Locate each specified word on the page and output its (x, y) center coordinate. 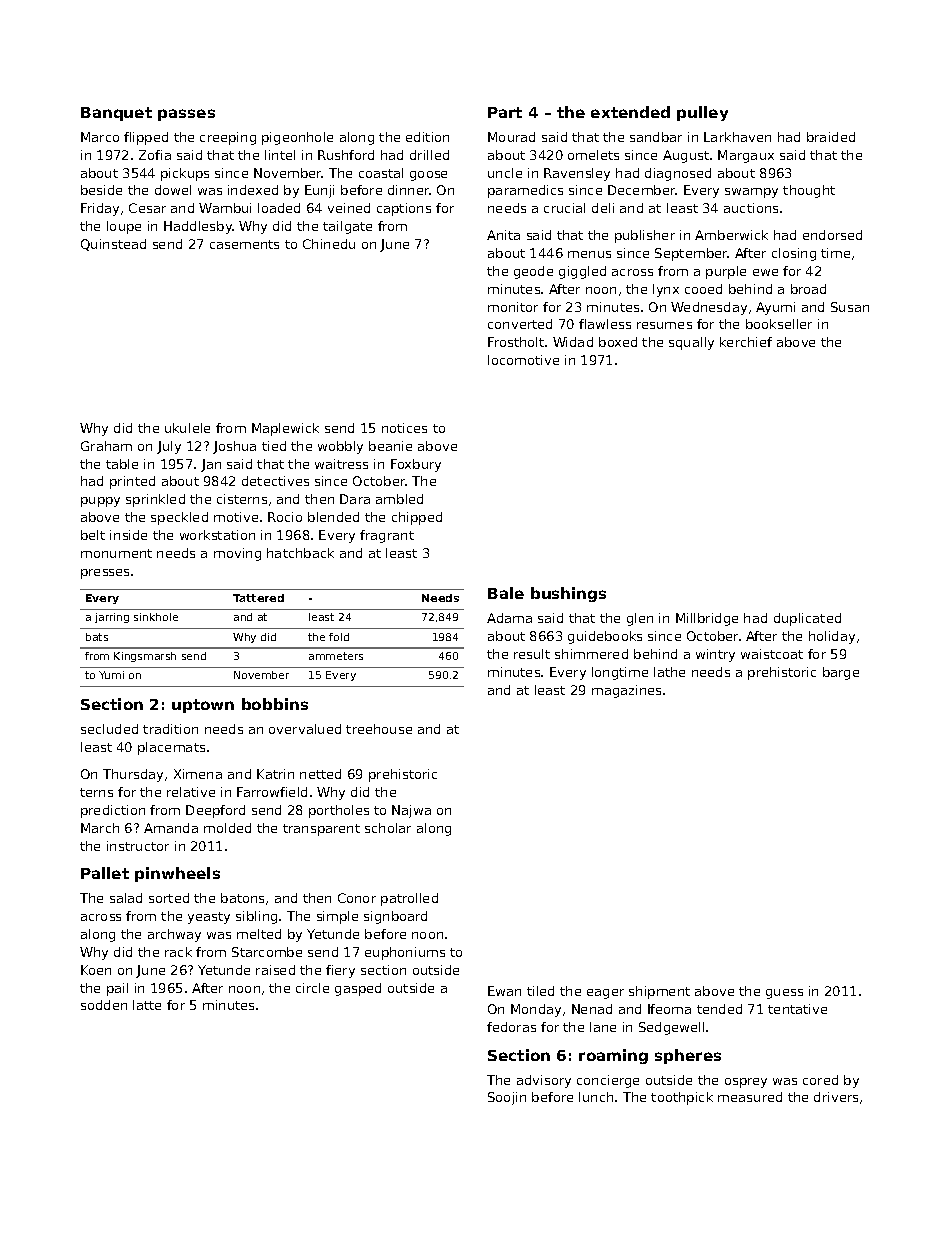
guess (784, 994)
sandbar (656, 137)
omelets (593, 155)
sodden (104, 1005)
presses (105, 574)
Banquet (116, 114)
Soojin (507, 1098)
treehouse (379, 729)
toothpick (682, 1098)
